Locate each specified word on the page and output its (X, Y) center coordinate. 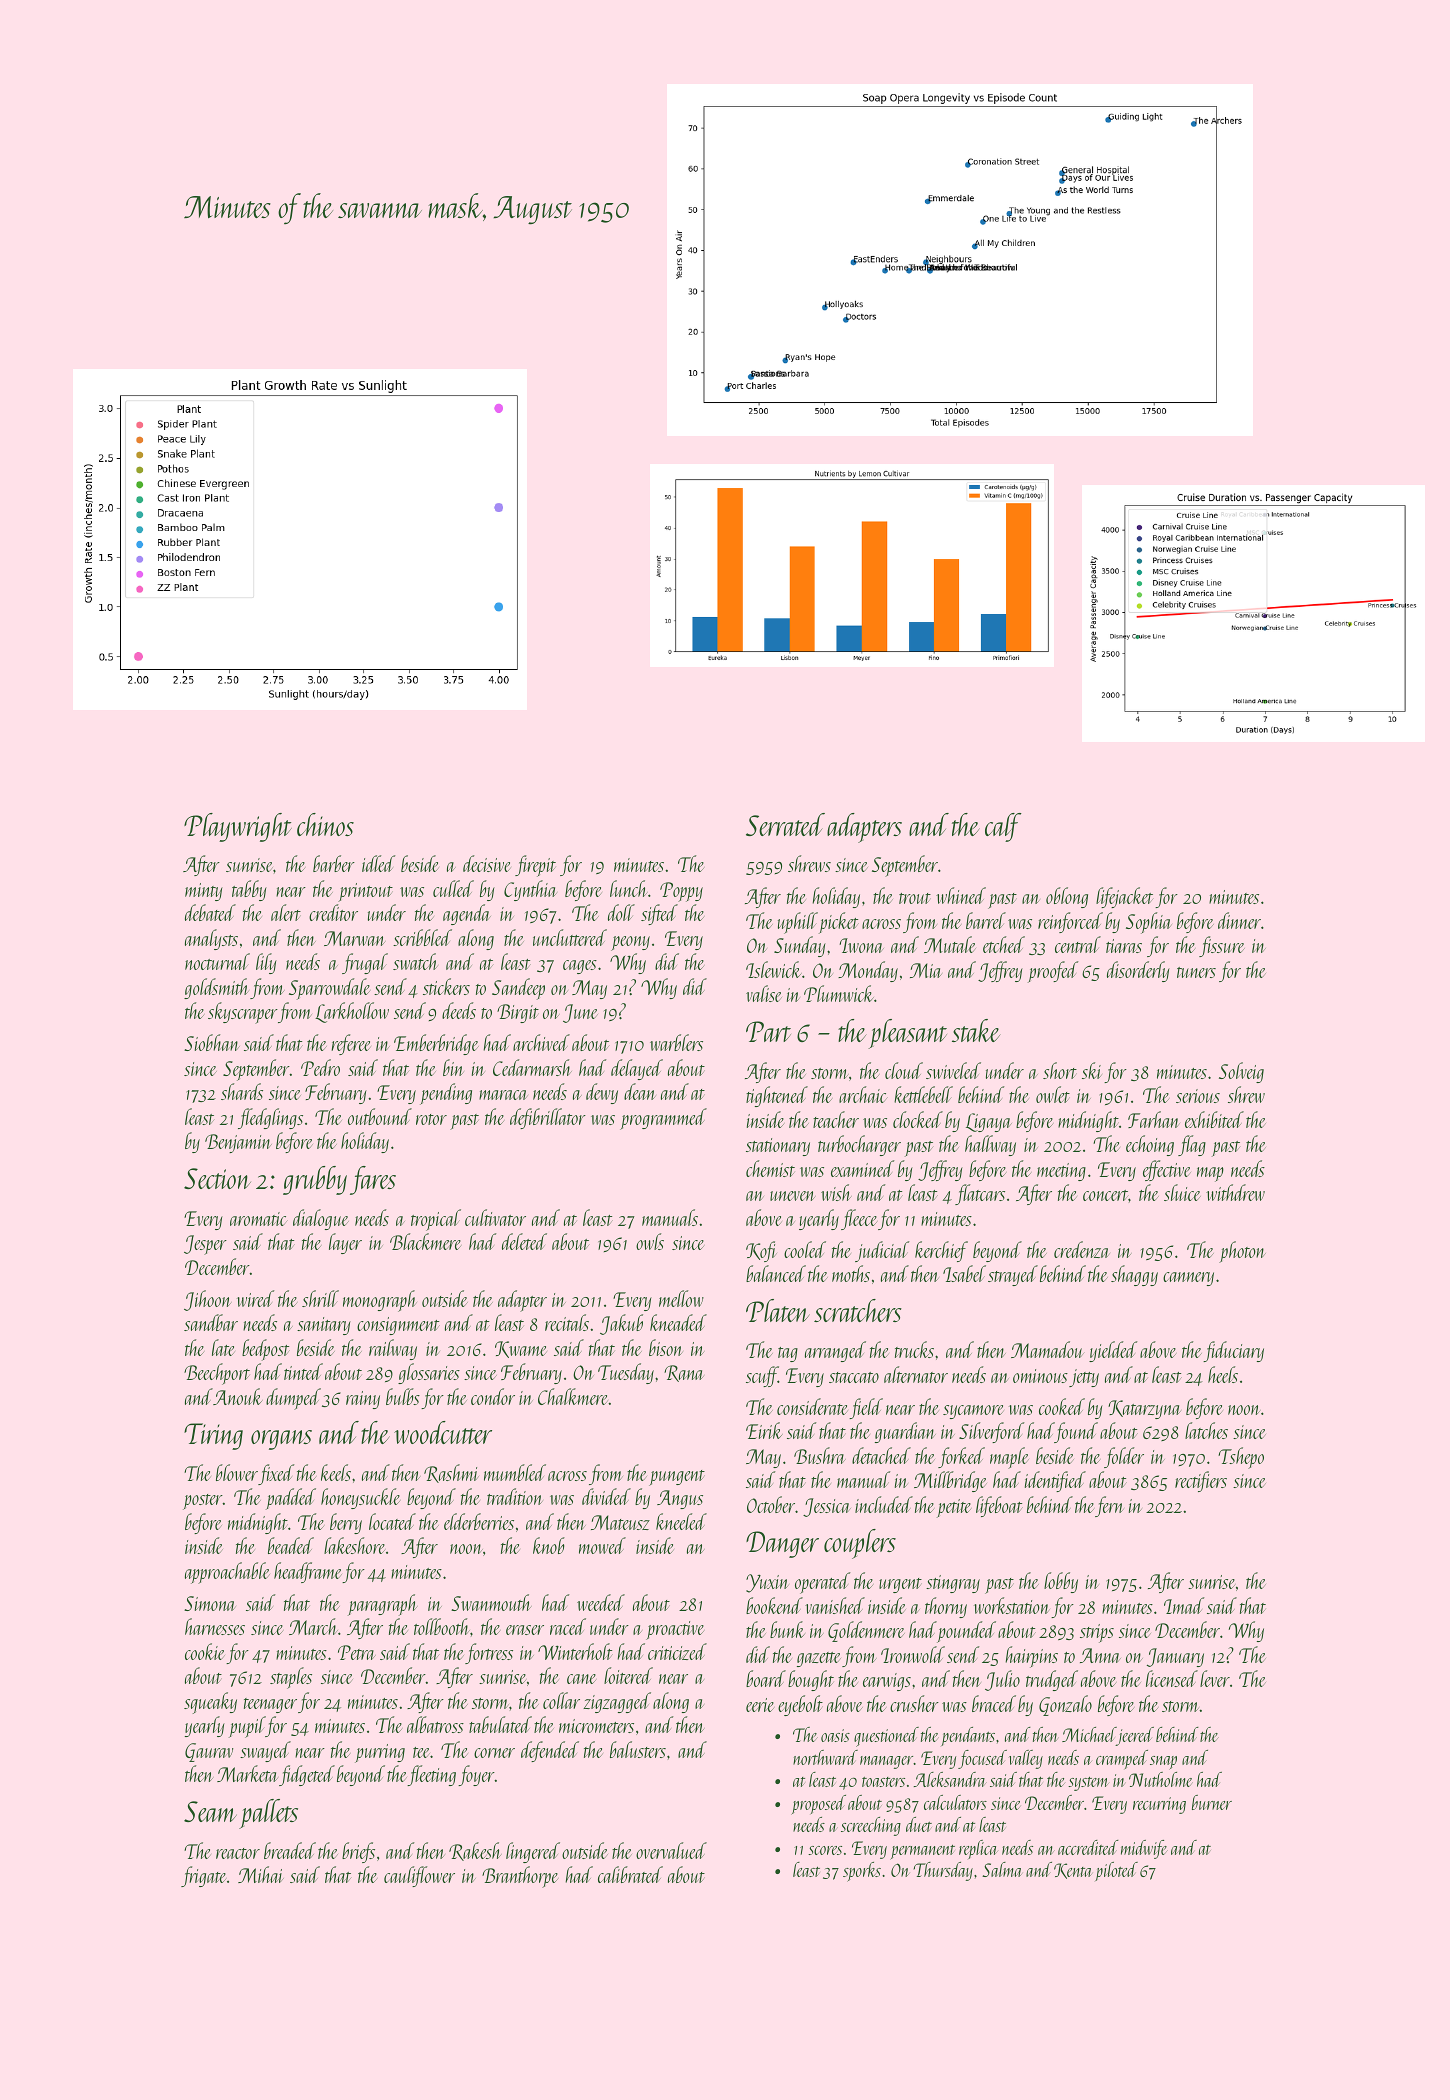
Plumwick (839, 993)
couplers (860, 1544)
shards (242, 1091)
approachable (227, 1573)
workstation (1012, 1605)
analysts (211, 939)
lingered (533, 1852)
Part (768, 1031)
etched (1004, 944)
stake (976, 1030)
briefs (358, 1852)
